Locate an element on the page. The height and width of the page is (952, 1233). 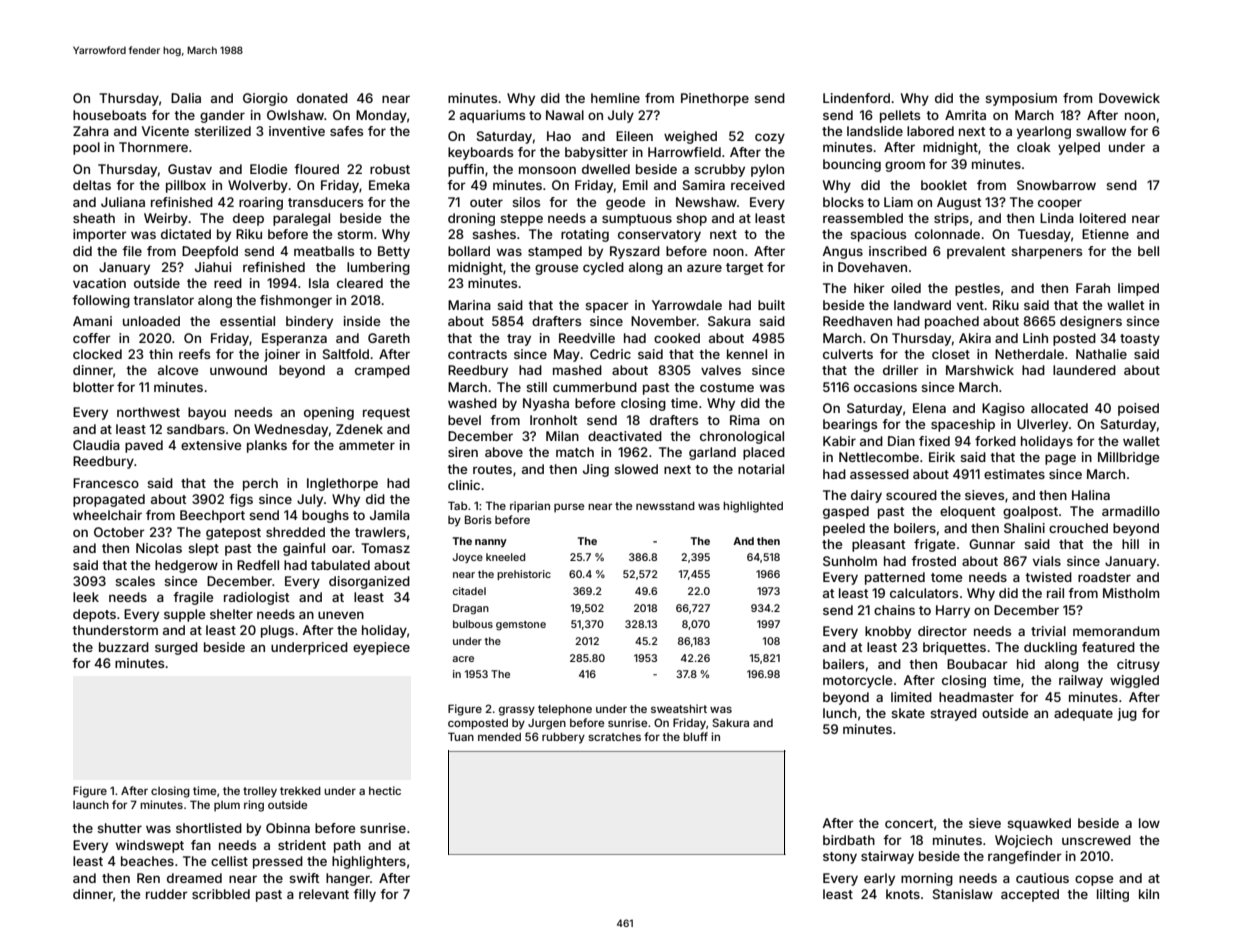
symposium is located at coordinates (1021, 99).
